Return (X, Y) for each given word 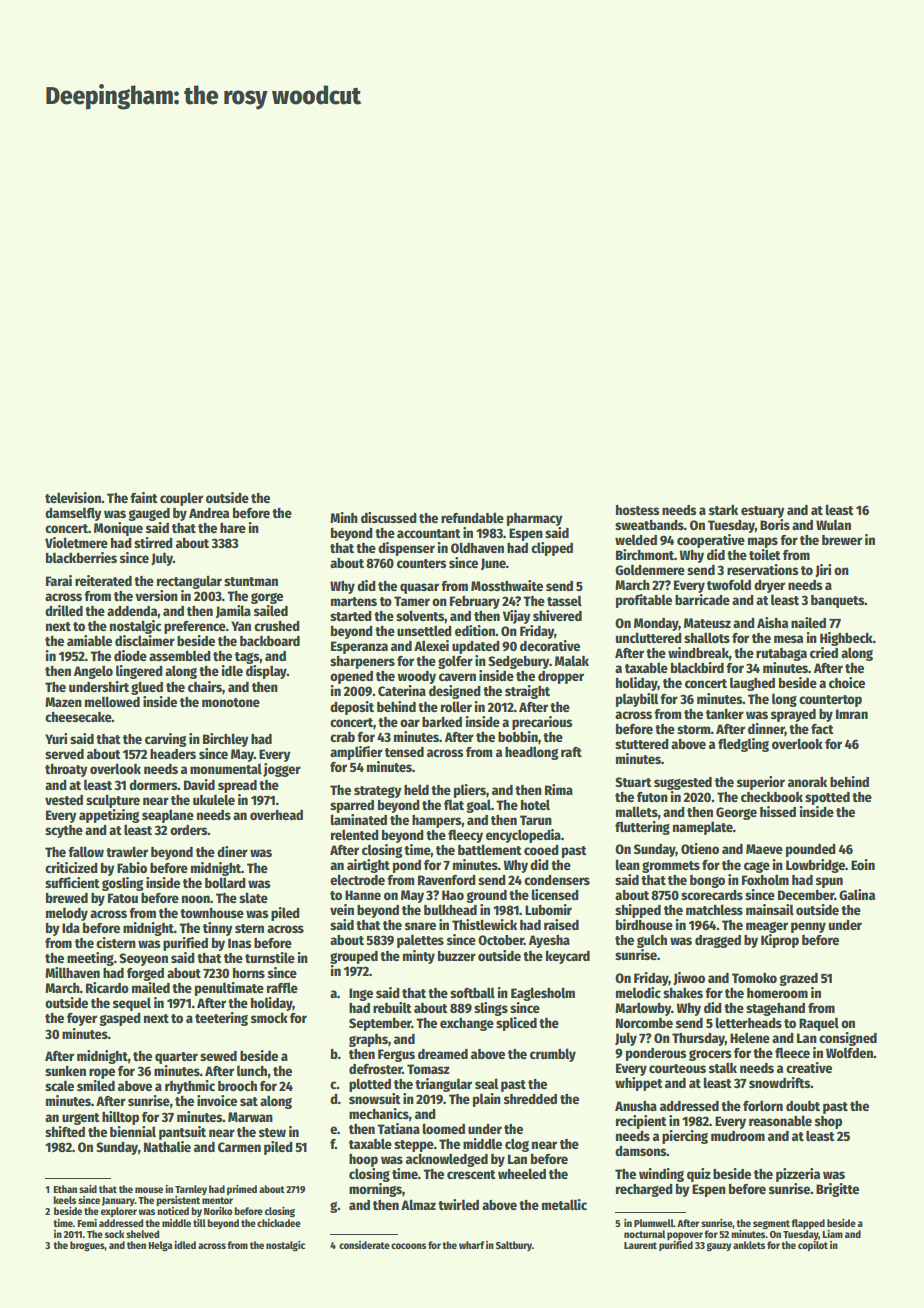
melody (67, 914)
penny (808, 927)
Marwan (250, 1117)
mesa (788, 639)
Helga (160, 1246)
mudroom (738, 1136)
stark (723, 510)
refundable (472, 517)
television (73, 497)
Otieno (700, 848)
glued (147, 688)
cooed (541, 850)
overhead (276, 815)
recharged (644, 1190)
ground (486, 896)
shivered (557, 615)
